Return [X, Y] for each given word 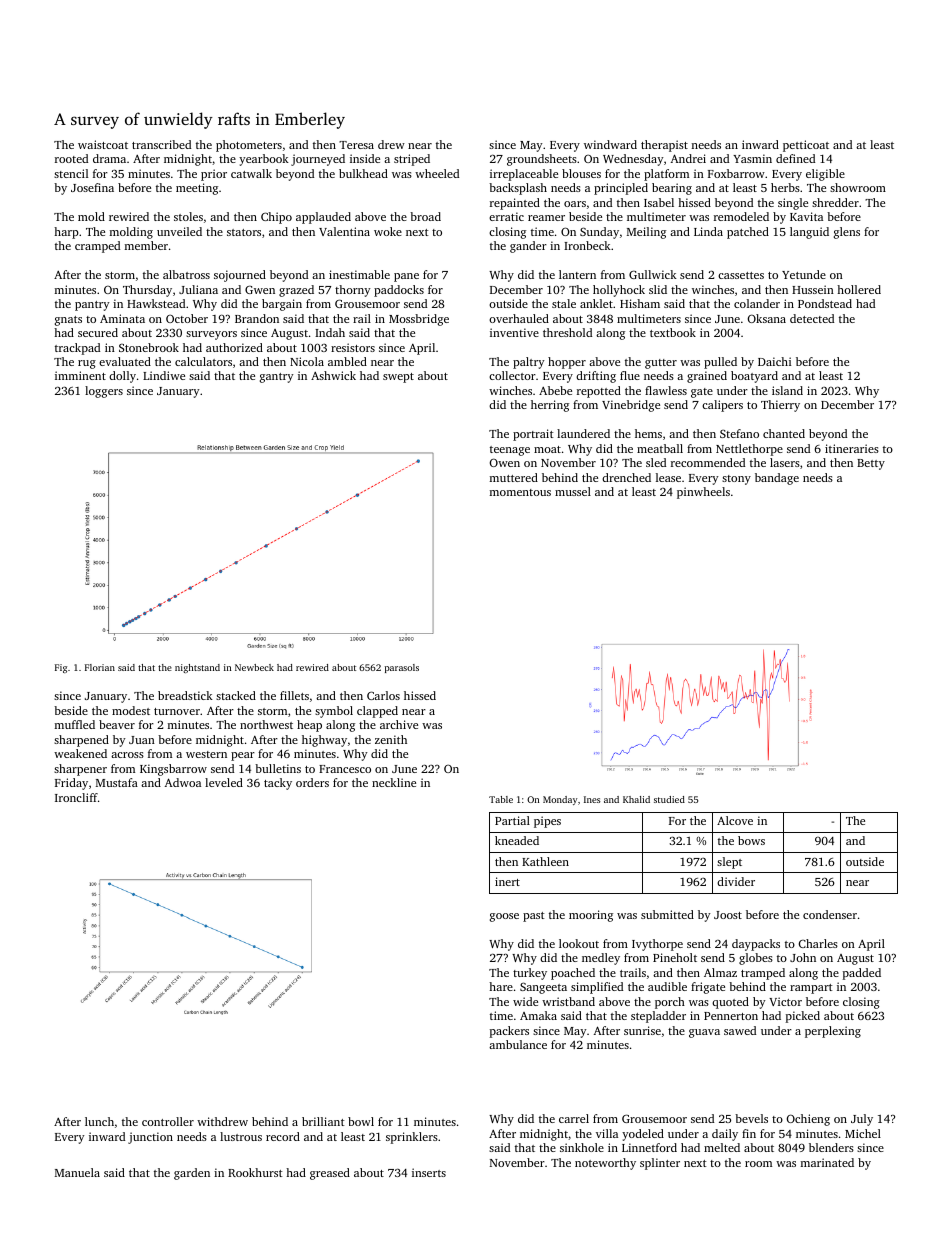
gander [528, 247]
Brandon [257, 318]
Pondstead [825, 303]
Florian [100, 667]
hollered [859, 289]
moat [547, 449]
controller [168, 1121]
